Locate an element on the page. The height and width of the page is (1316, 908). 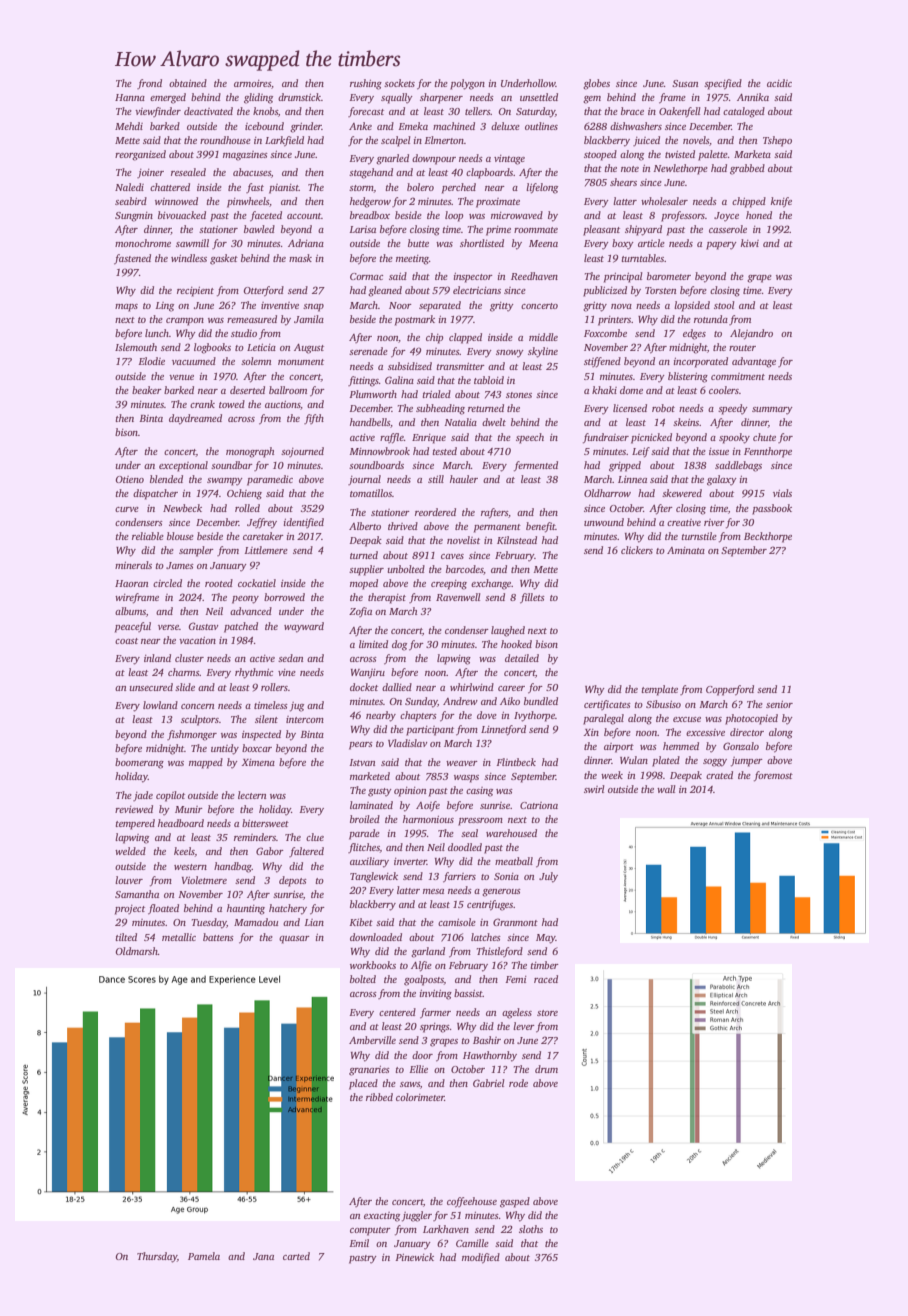
armoires is located at coordinates (252, 83).
